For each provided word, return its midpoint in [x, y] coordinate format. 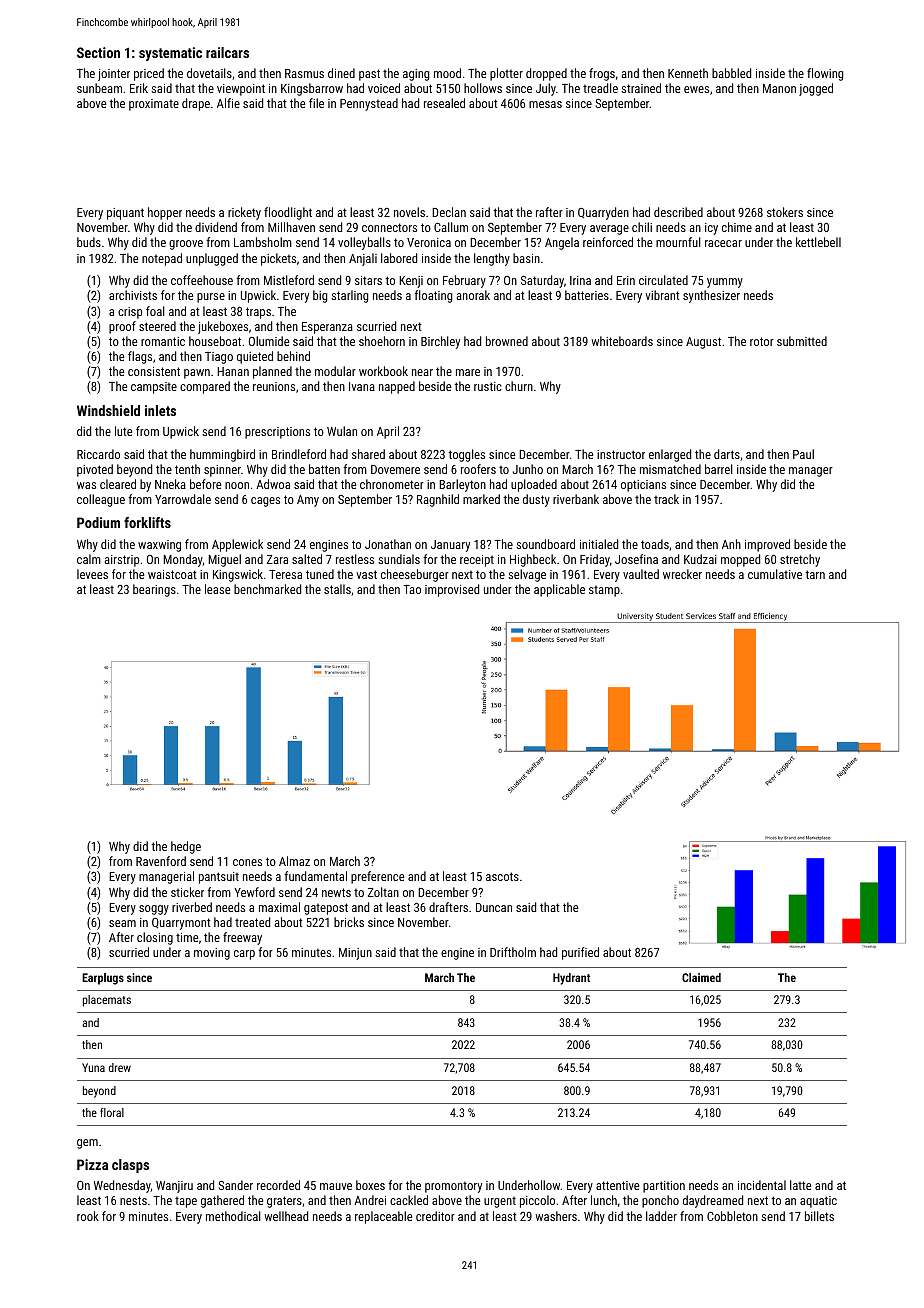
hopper [165, 213]
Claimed [701, 977]
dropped [546, 74]
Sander [235, 1185]
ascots [502, 876]
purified [580, 953]
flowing [825, 74]
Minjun [355, 954]
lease [217, 589]
